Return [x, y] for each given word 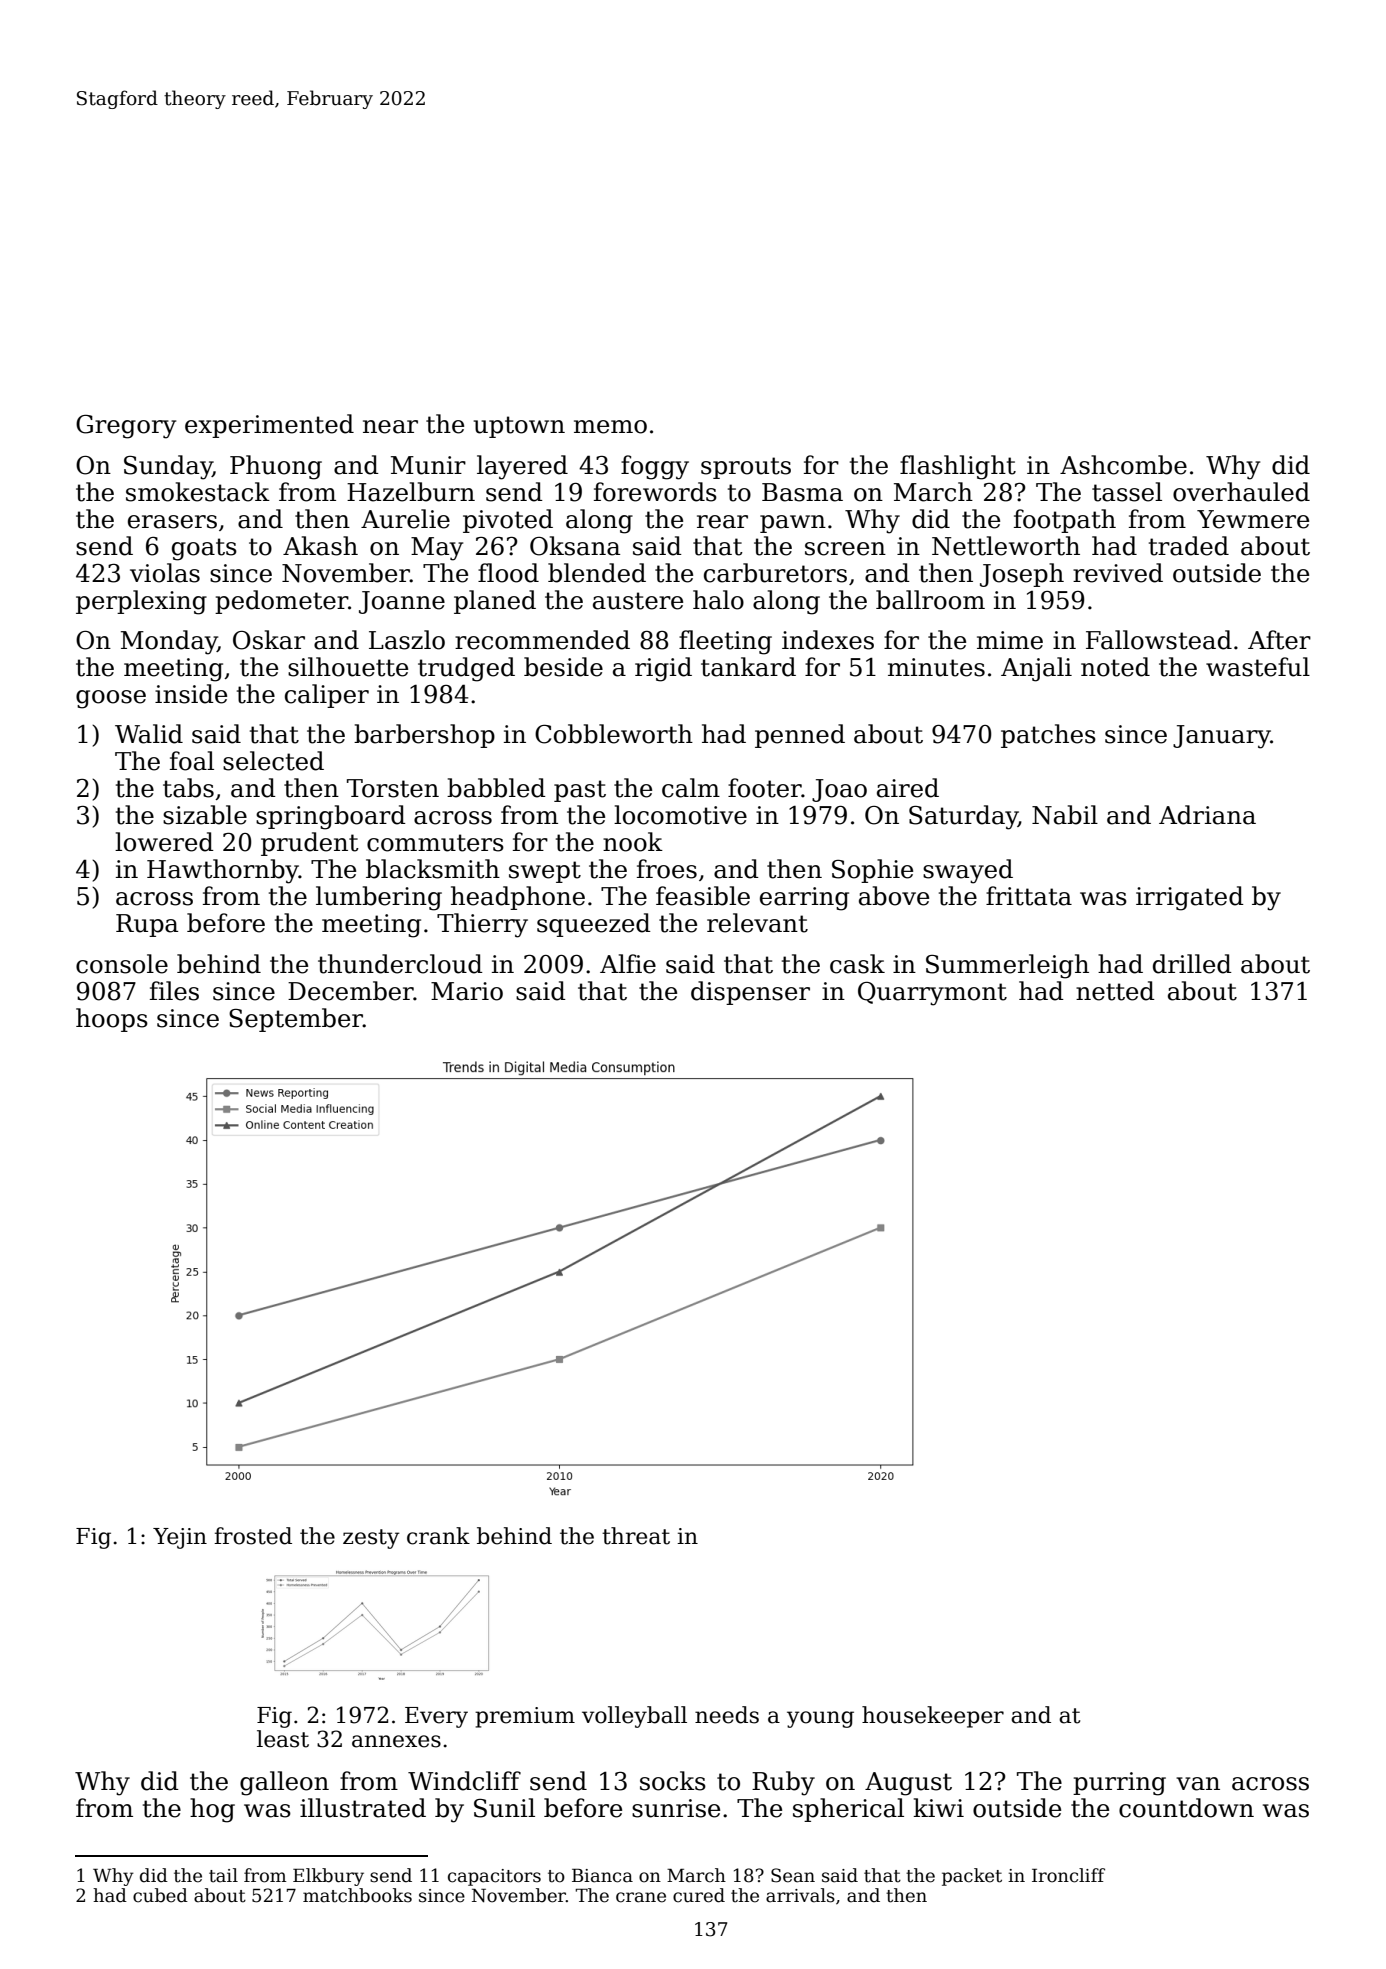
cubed [160, 1895]
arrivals [800, 1895]
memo [610, 427]
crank [438, 1536]
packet [972, 1877]
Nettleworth [1006, 546]
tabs [188, 788]
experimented [269, 426]
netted [1115, 991]
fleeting [725, 642]
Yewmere [1253, 519]
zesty [371, 1539]
